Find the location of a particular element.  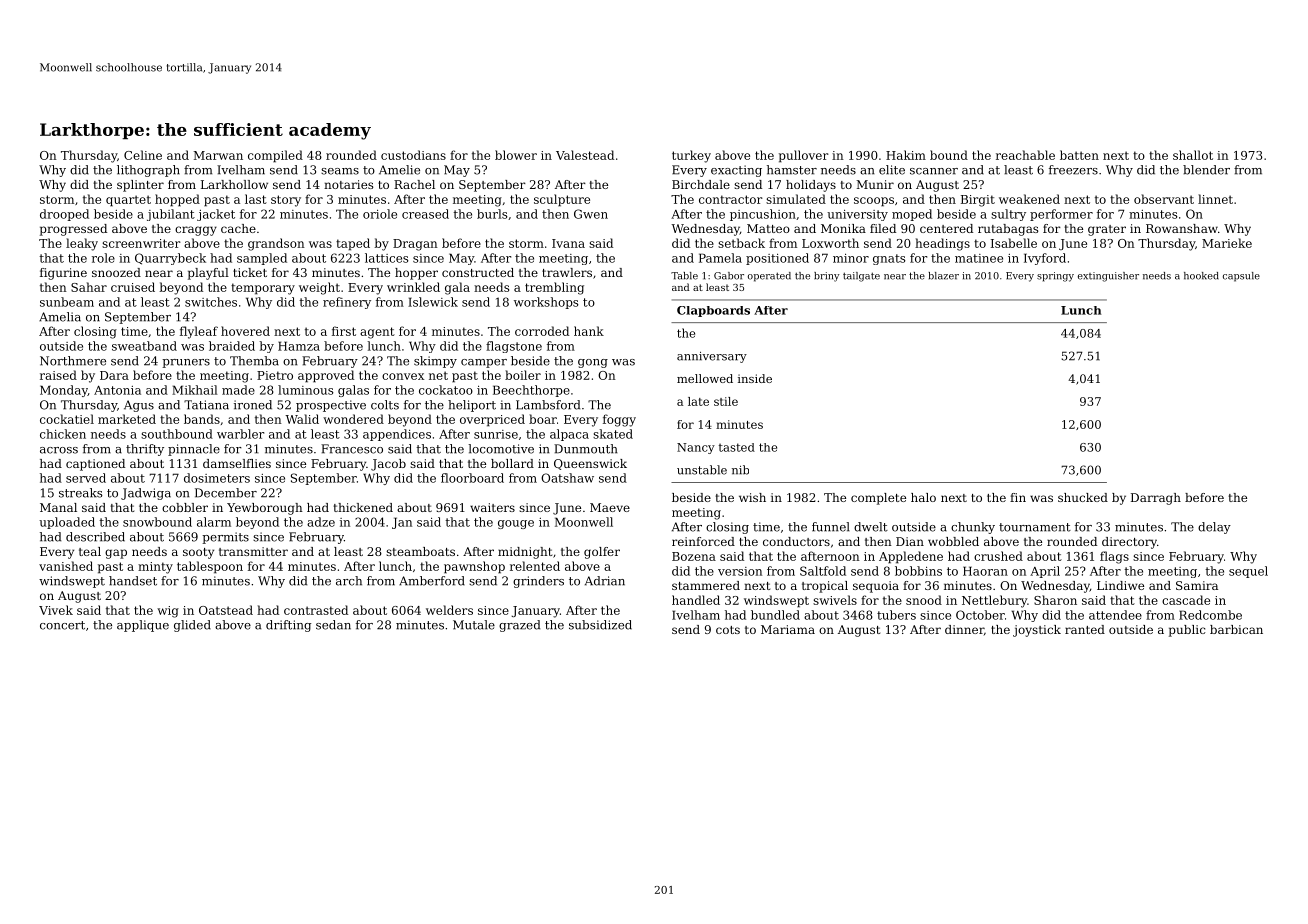

thickened is located at coordinates (363, 507).
